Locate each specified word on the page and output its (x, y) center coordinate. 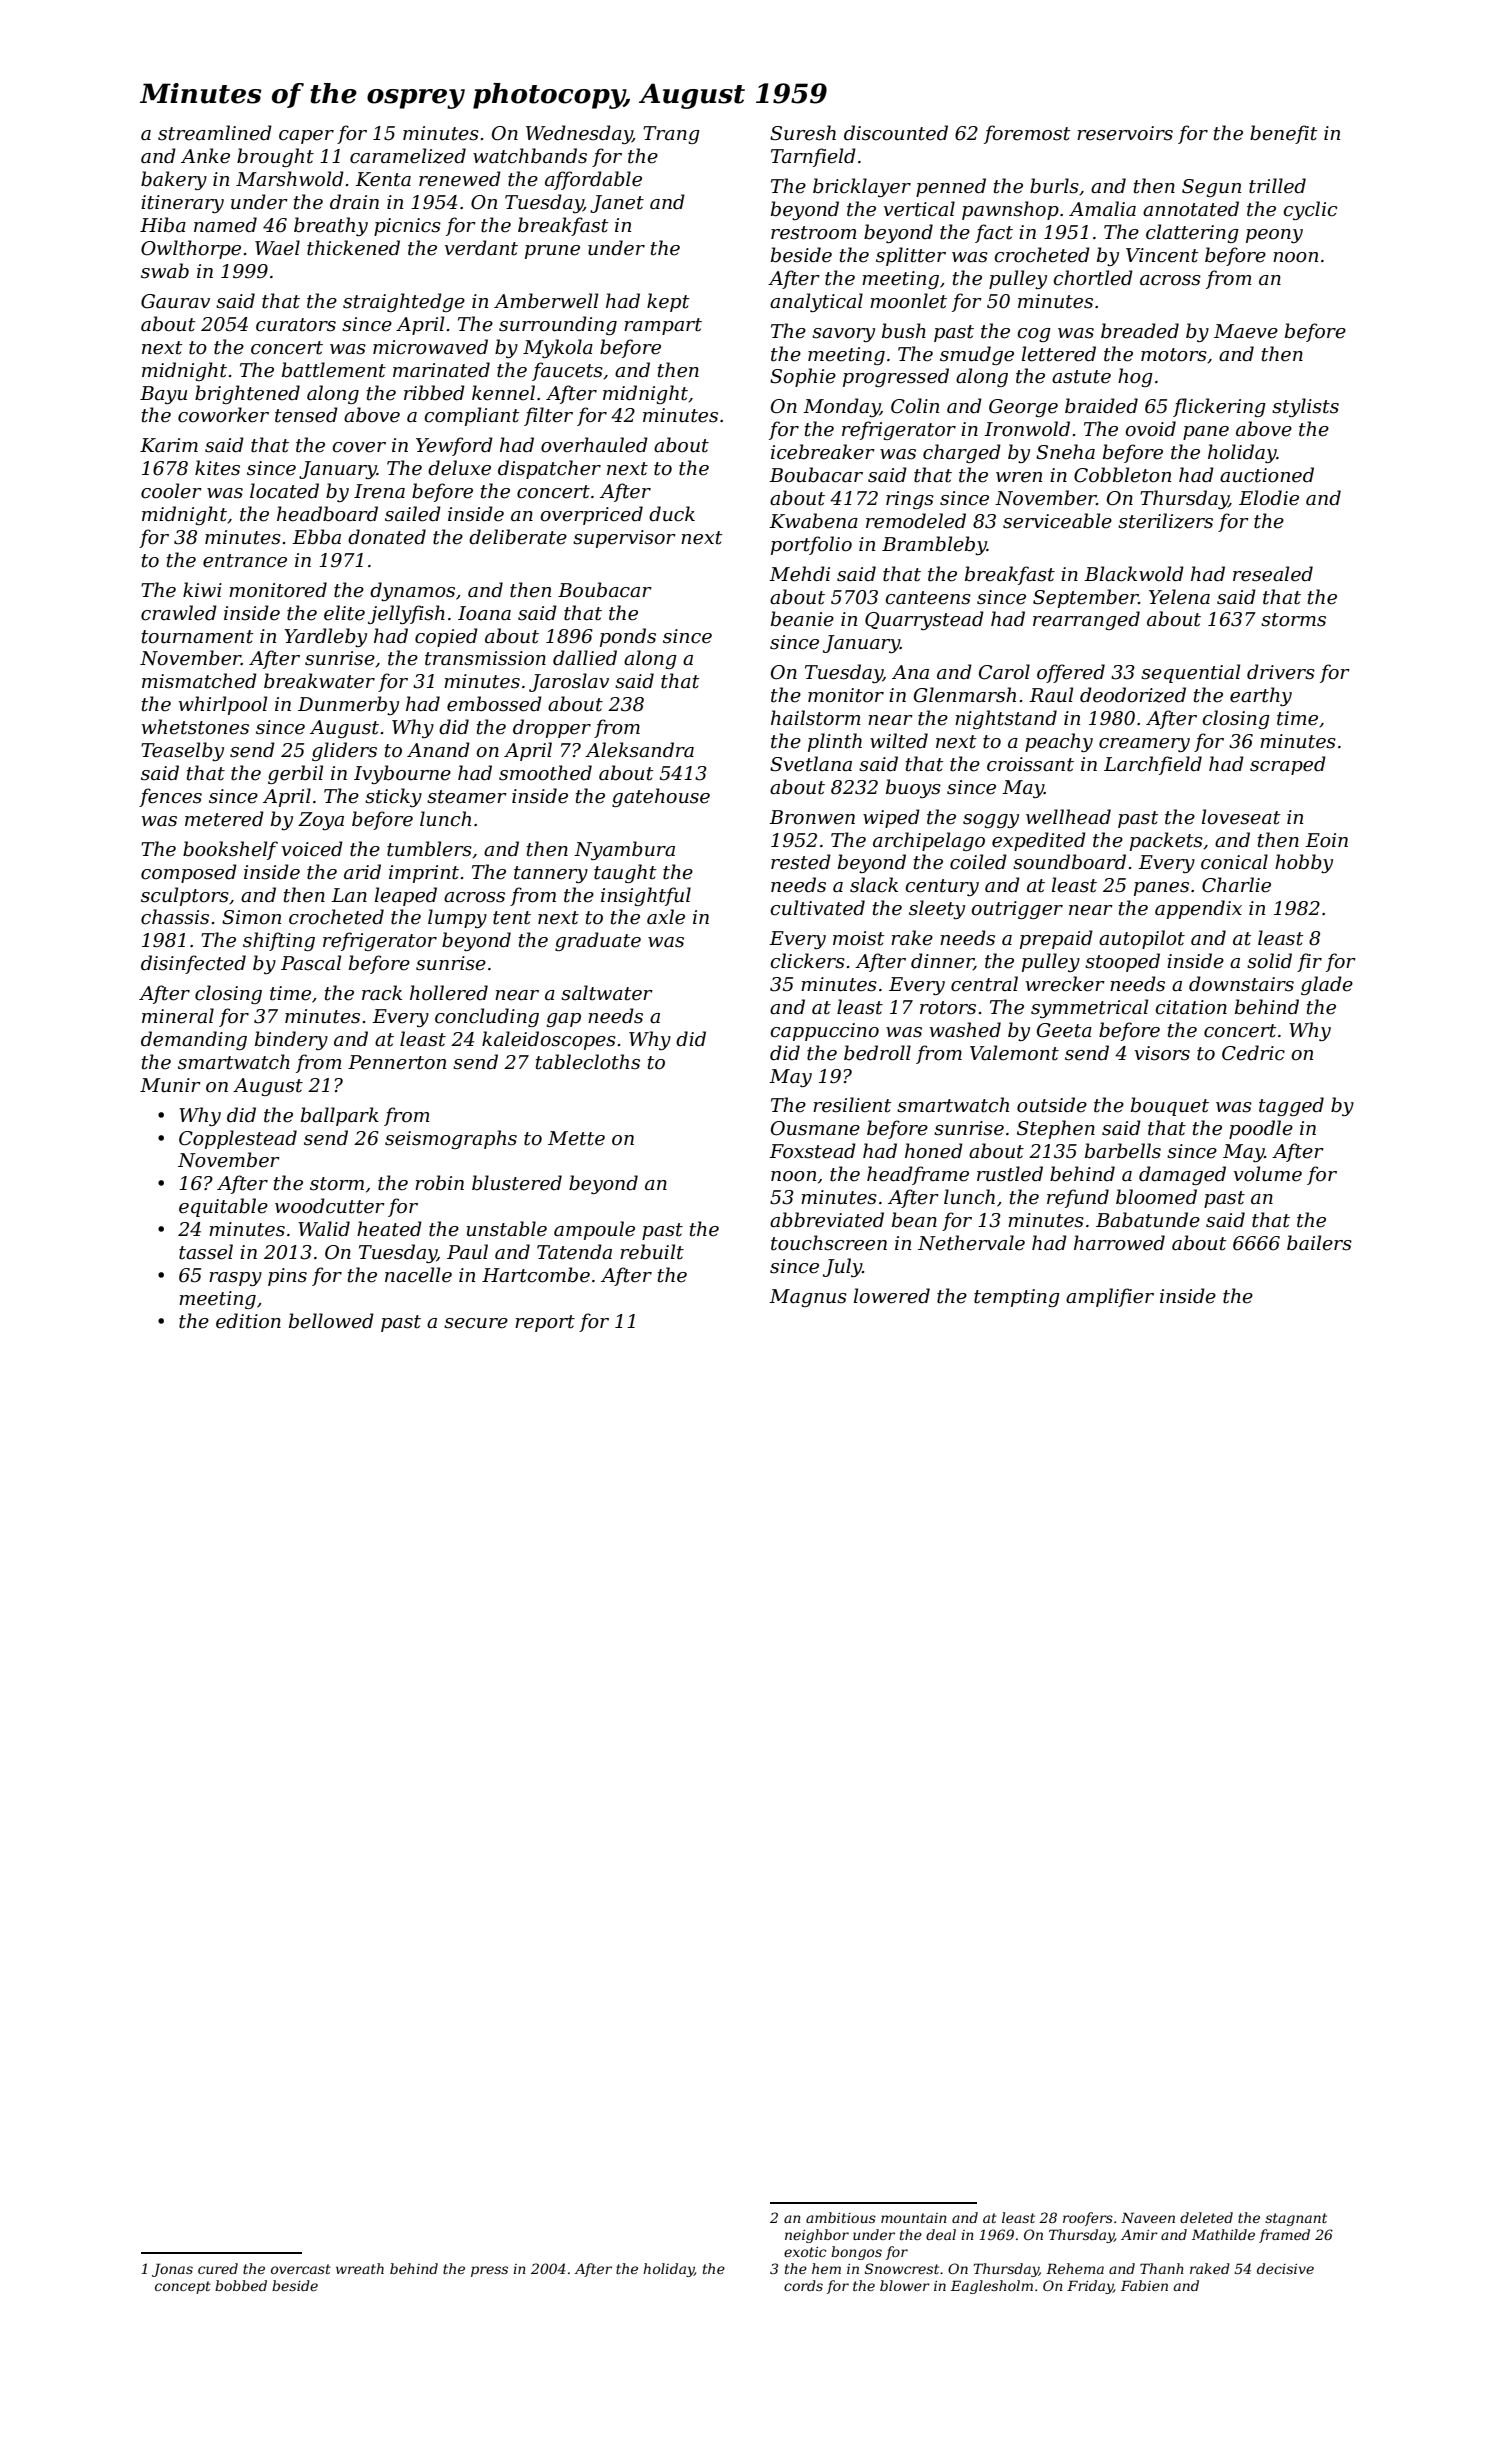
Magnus (808, 1298)
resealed (1273, 574)
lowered (892, 1296)
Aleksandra (639, 750)
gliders (344, 751)
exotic (805, 2252)
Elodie (1269, 498)
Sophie (803, 377)
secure (476, 1323)
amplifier (1110, 1297)
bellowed (331, 1321)
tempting (1017, 1298)
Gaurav (175, 301)
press (489, 2271)
